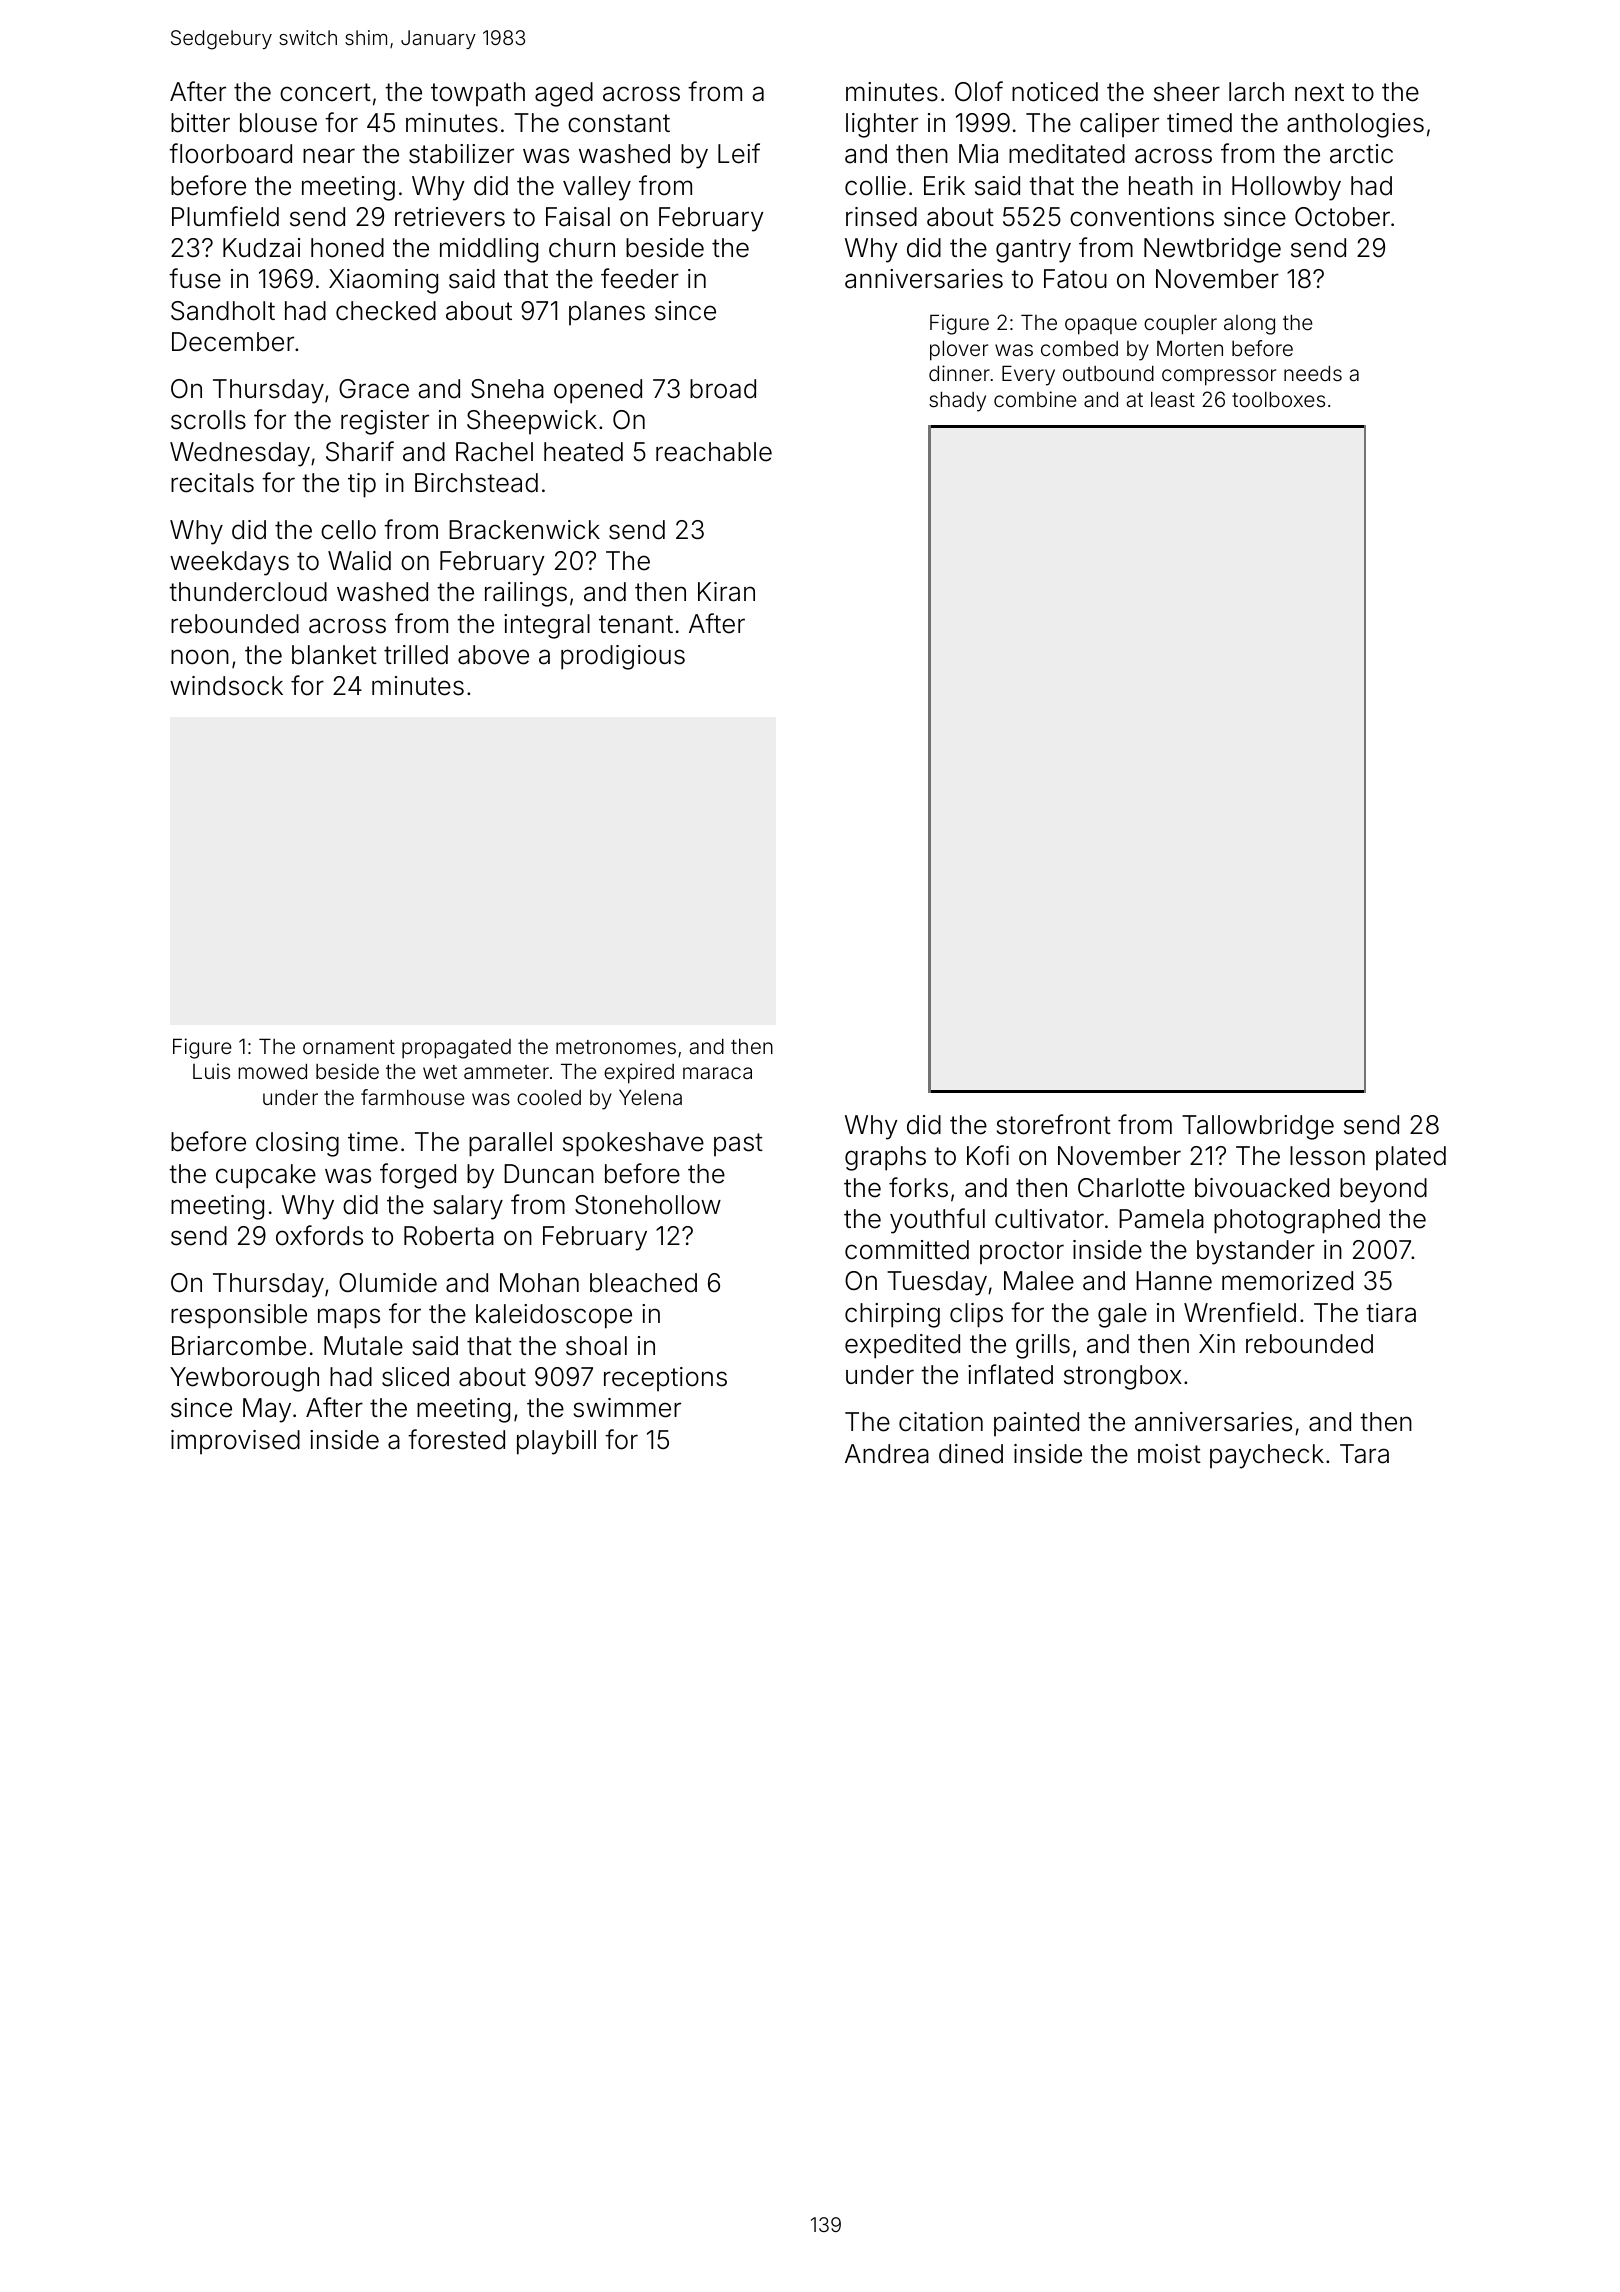  Describe the element at coordinates (363, 1346) in the screenshot. I see `Mutale` at that location.
